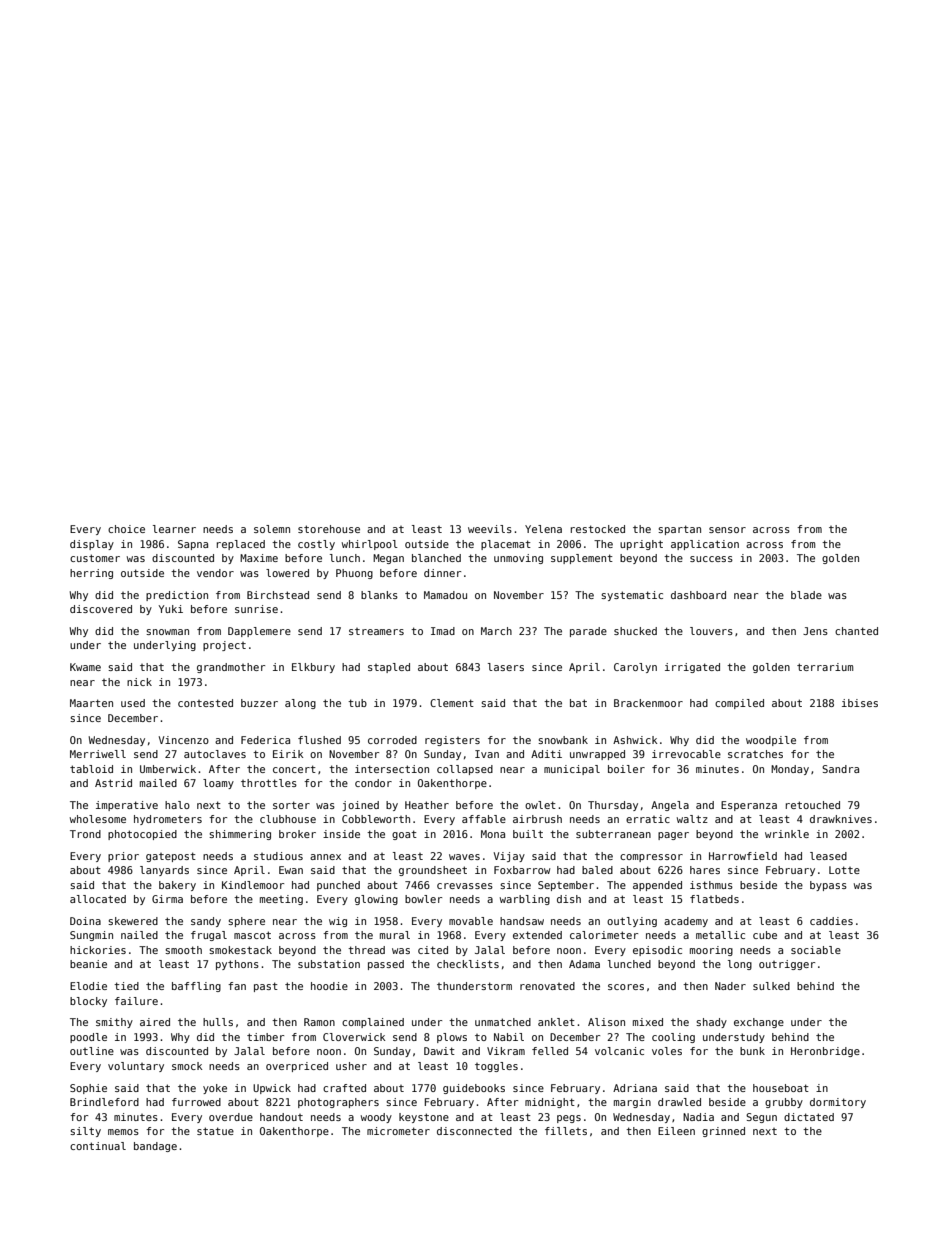 The height and width of the image is (1233, 952). Describe the element at coordinates (537, 819) in the image. I see `airbrush` at that location.
